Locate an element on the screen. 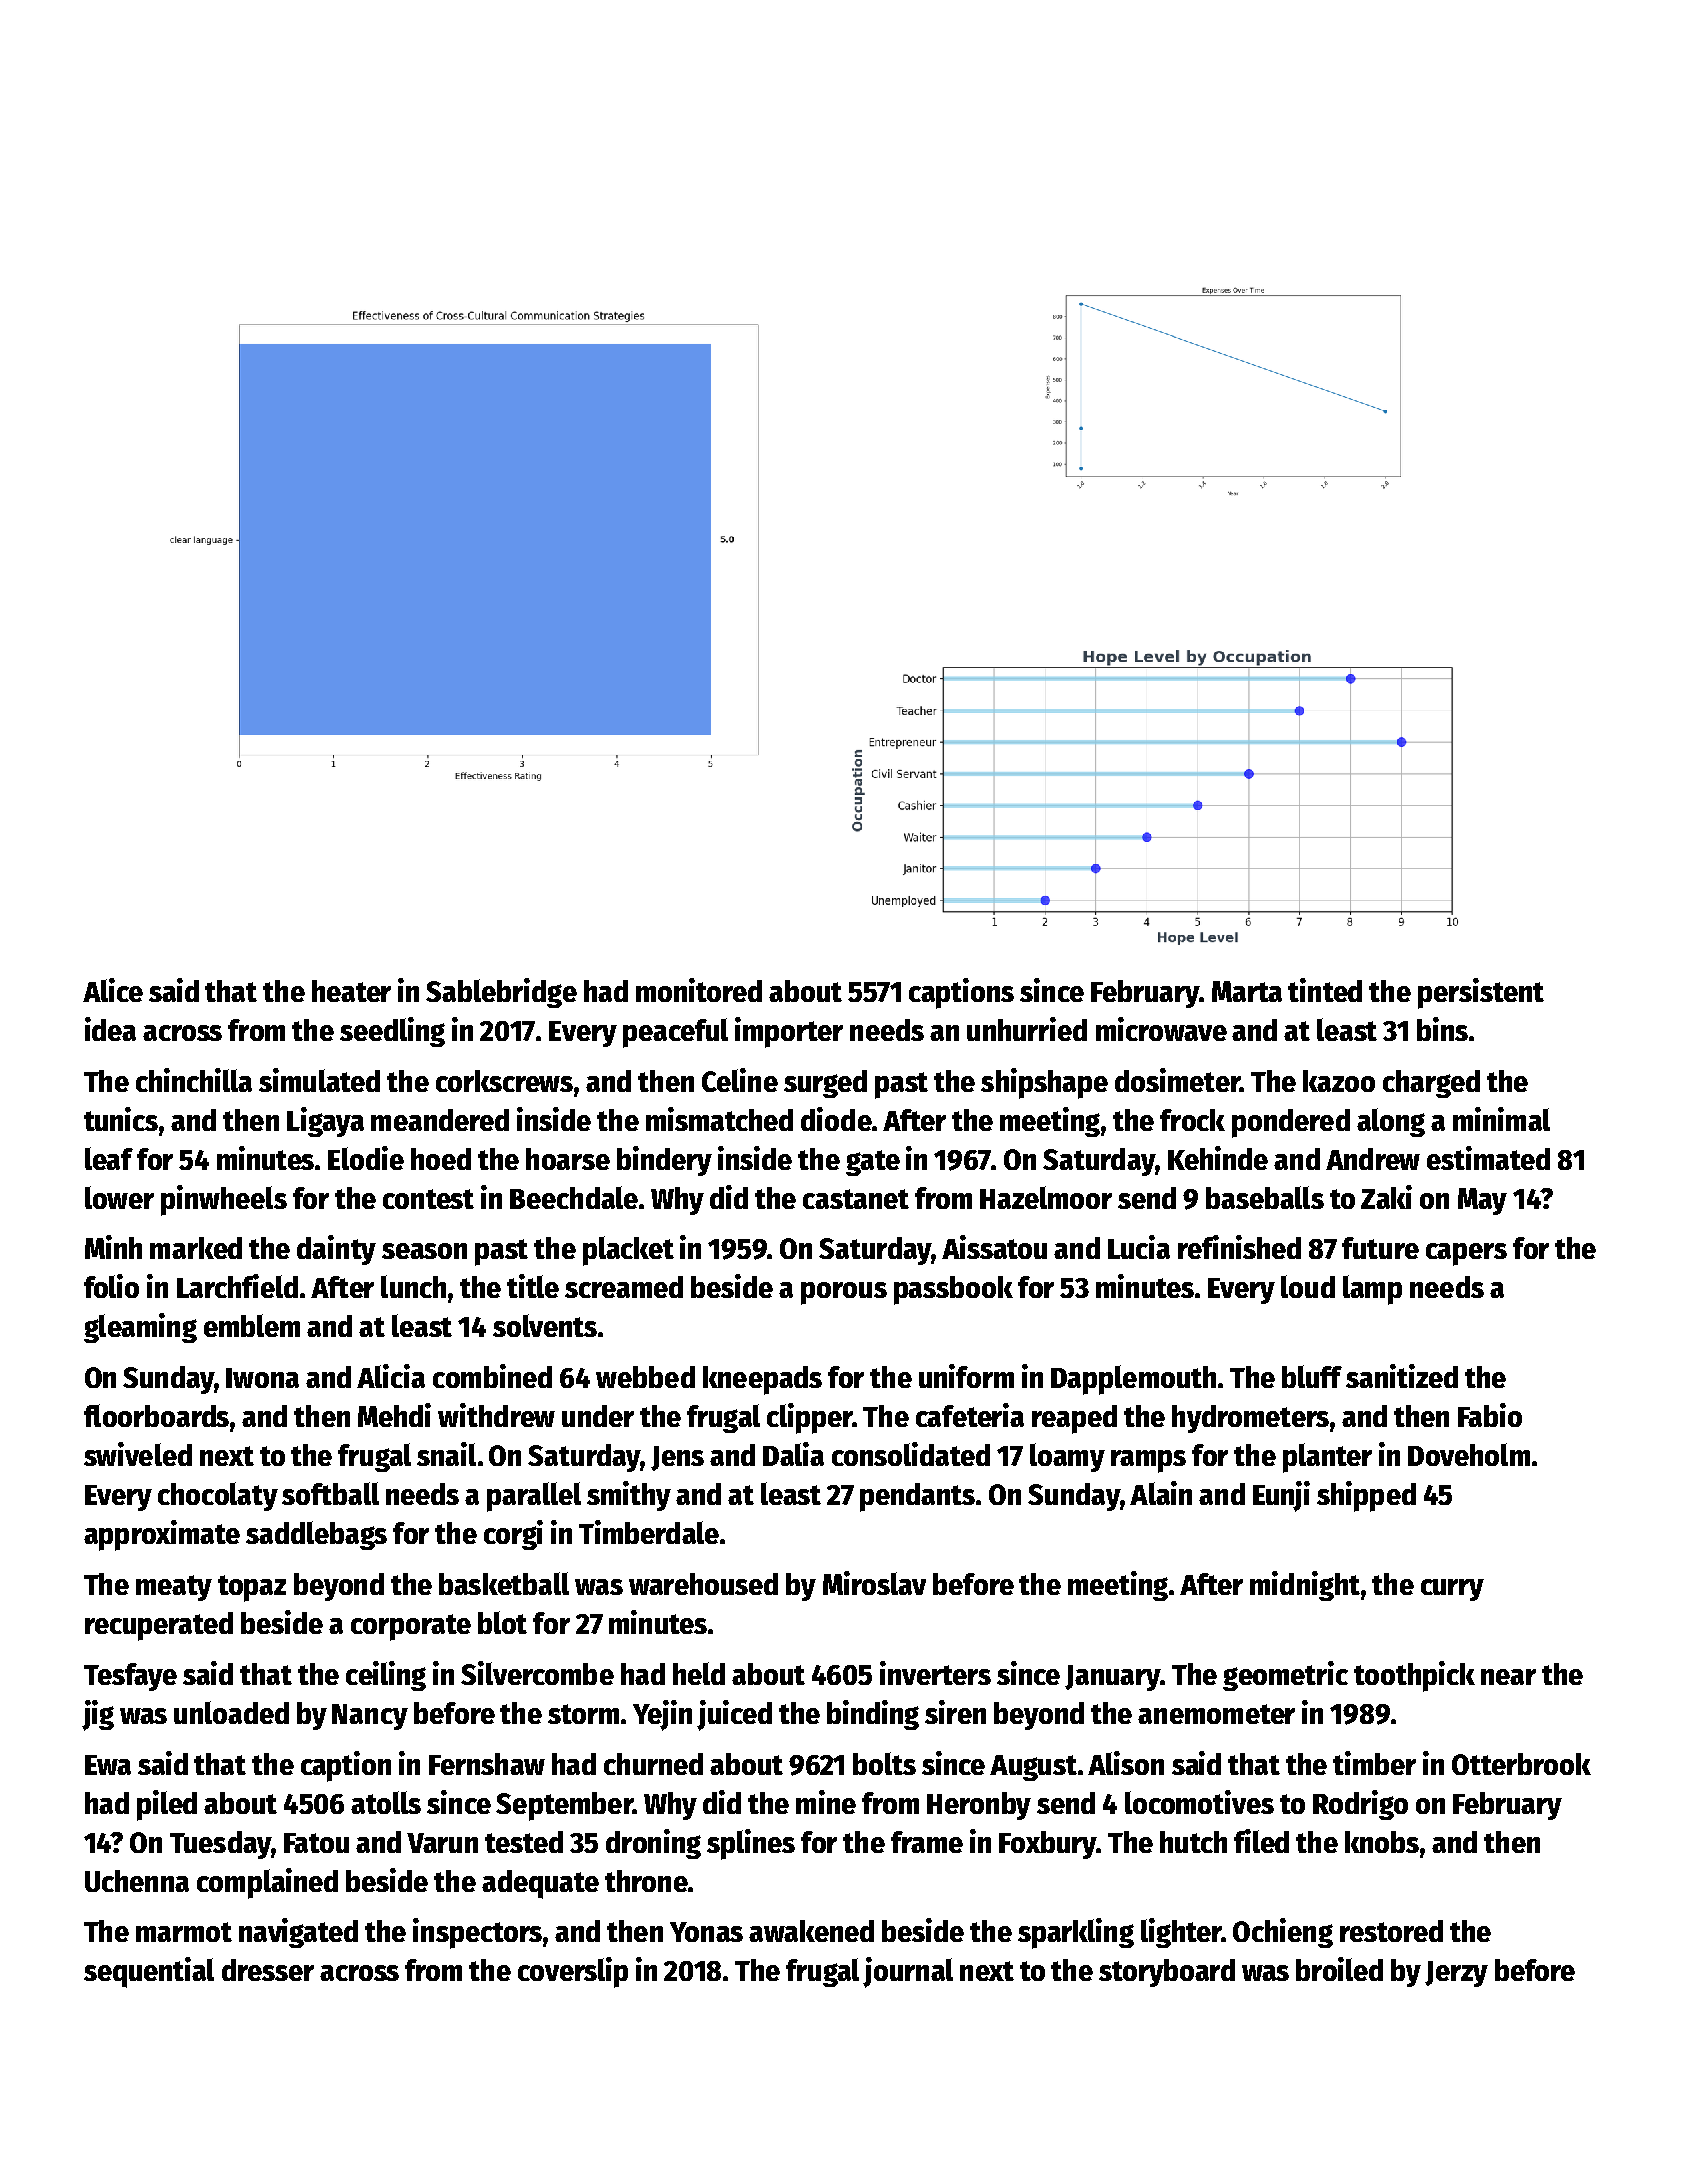 Image resolution: width=1683 pixels, height=2178 pixels. Otterbrook is located at coordinates (1521, 1764).
